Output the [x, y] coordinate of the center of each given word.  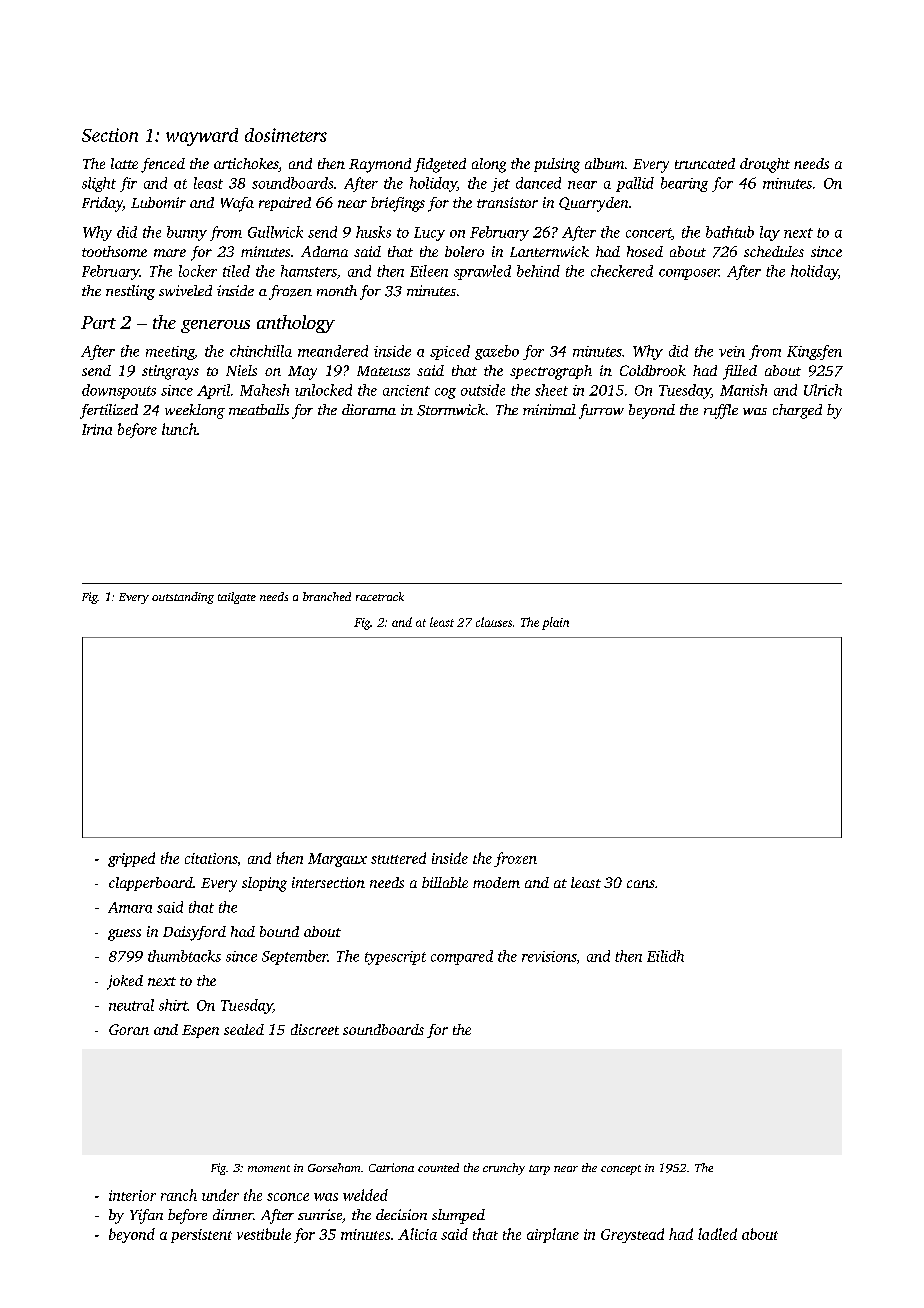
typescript [395, 958]
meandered [333, 351]
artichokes [246, 163]
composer [689, 274]
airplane [553, 1235]
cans [641, 884]
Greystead [632, 1235]
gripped [131, 859]
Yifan [146, 1216]
